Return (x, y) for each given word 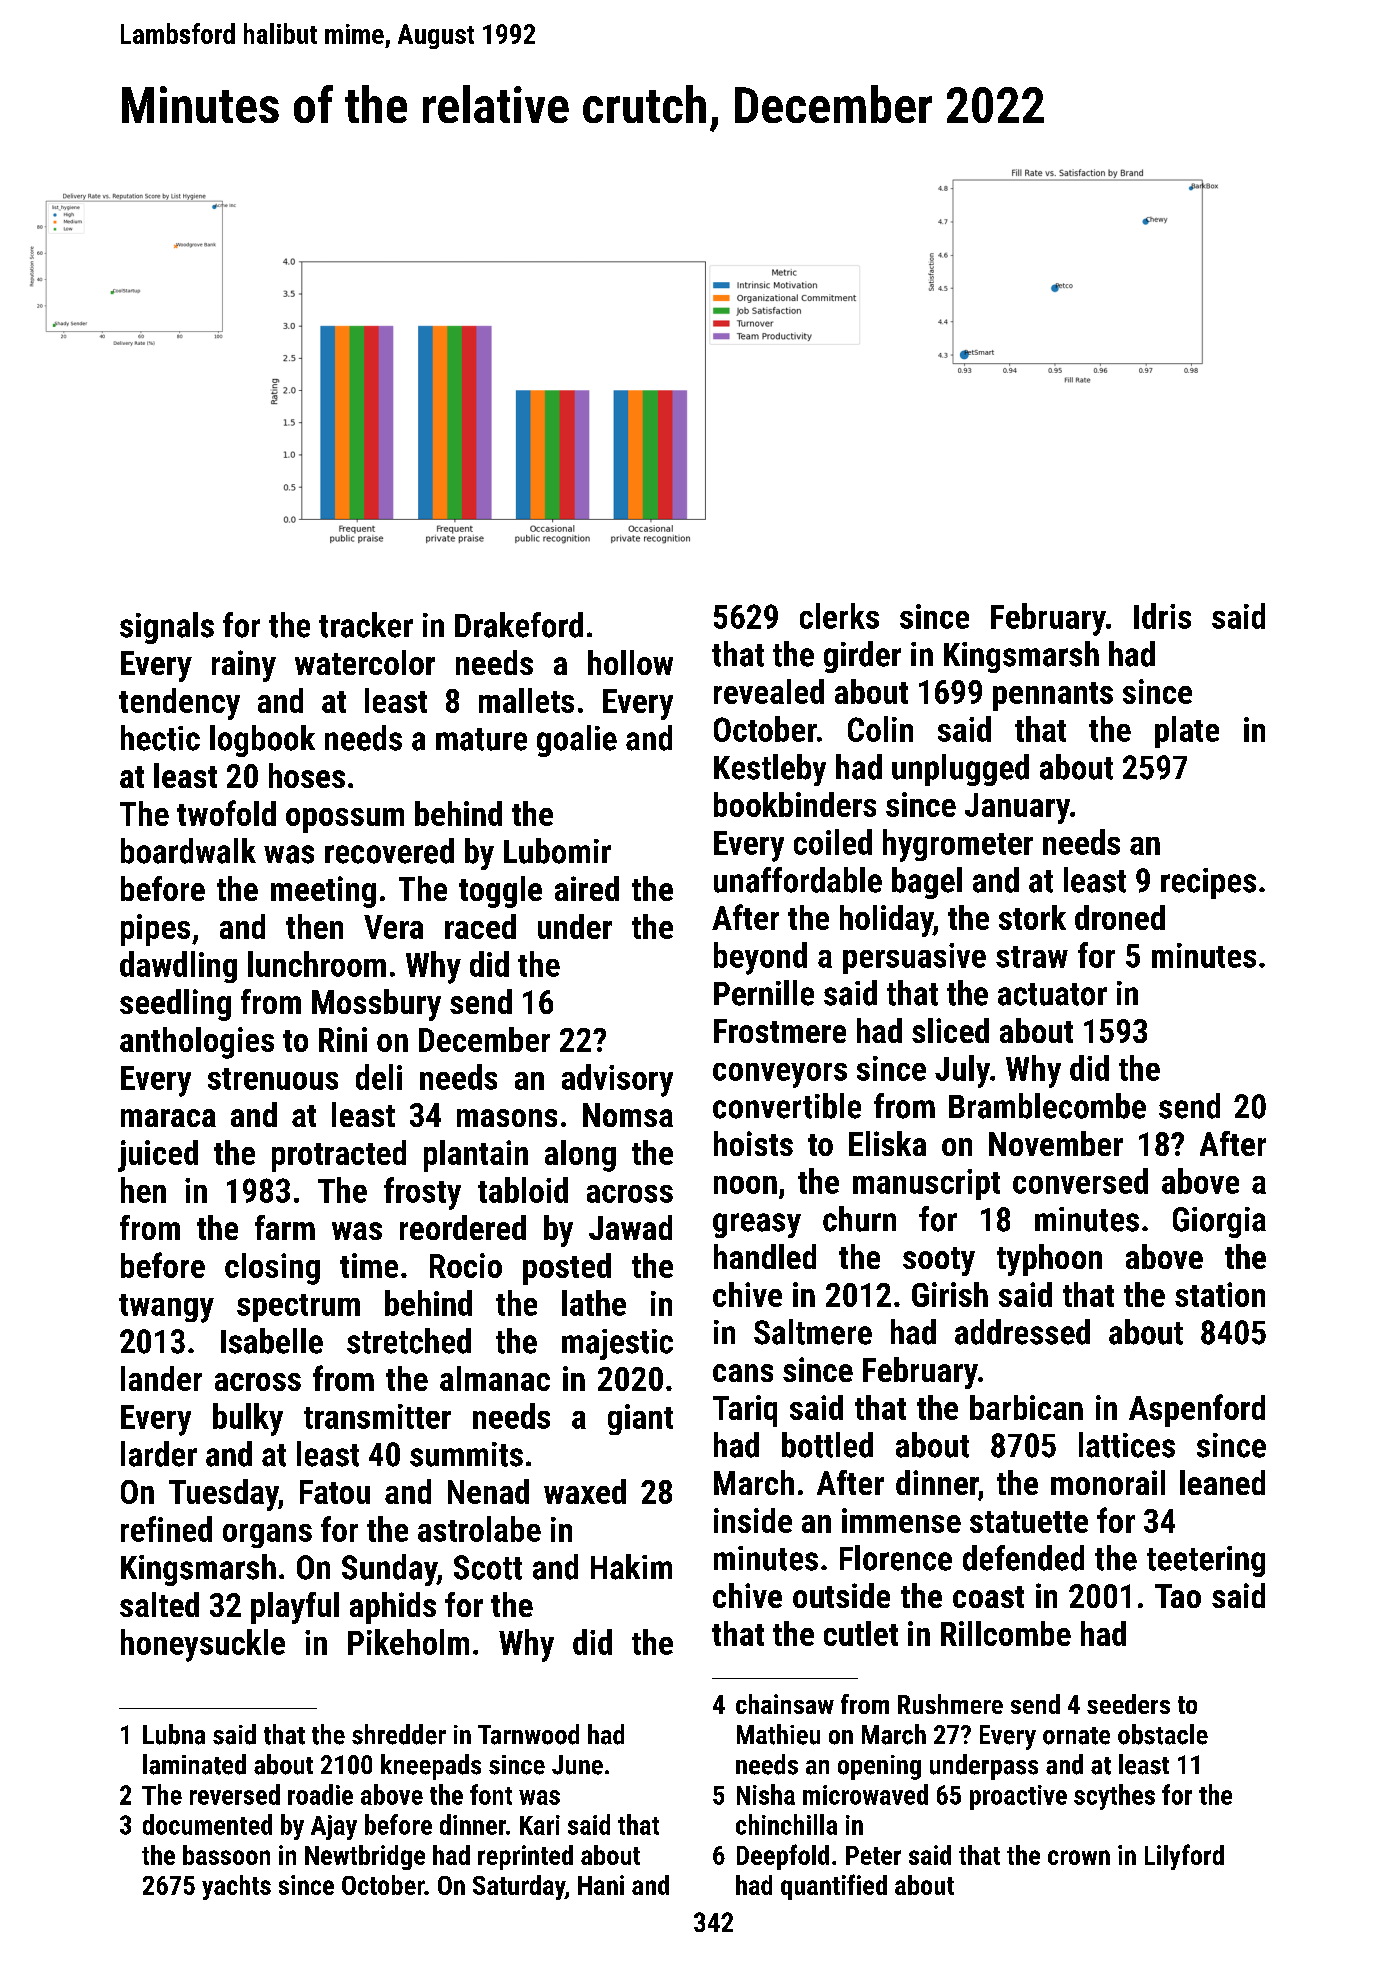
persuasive (914, 958)
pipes (155, 930)
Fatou (335, 1492)
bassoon (226, 1855)
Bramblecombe (1047, 1106)
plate (1187, 732)
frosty (422, 1193)
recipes (1208, 883)
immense (901, 1520)
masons (507, 1118)
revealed (769, 691)
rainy (244, 666)
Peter (873, 1855)
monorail (1108, 1482)
